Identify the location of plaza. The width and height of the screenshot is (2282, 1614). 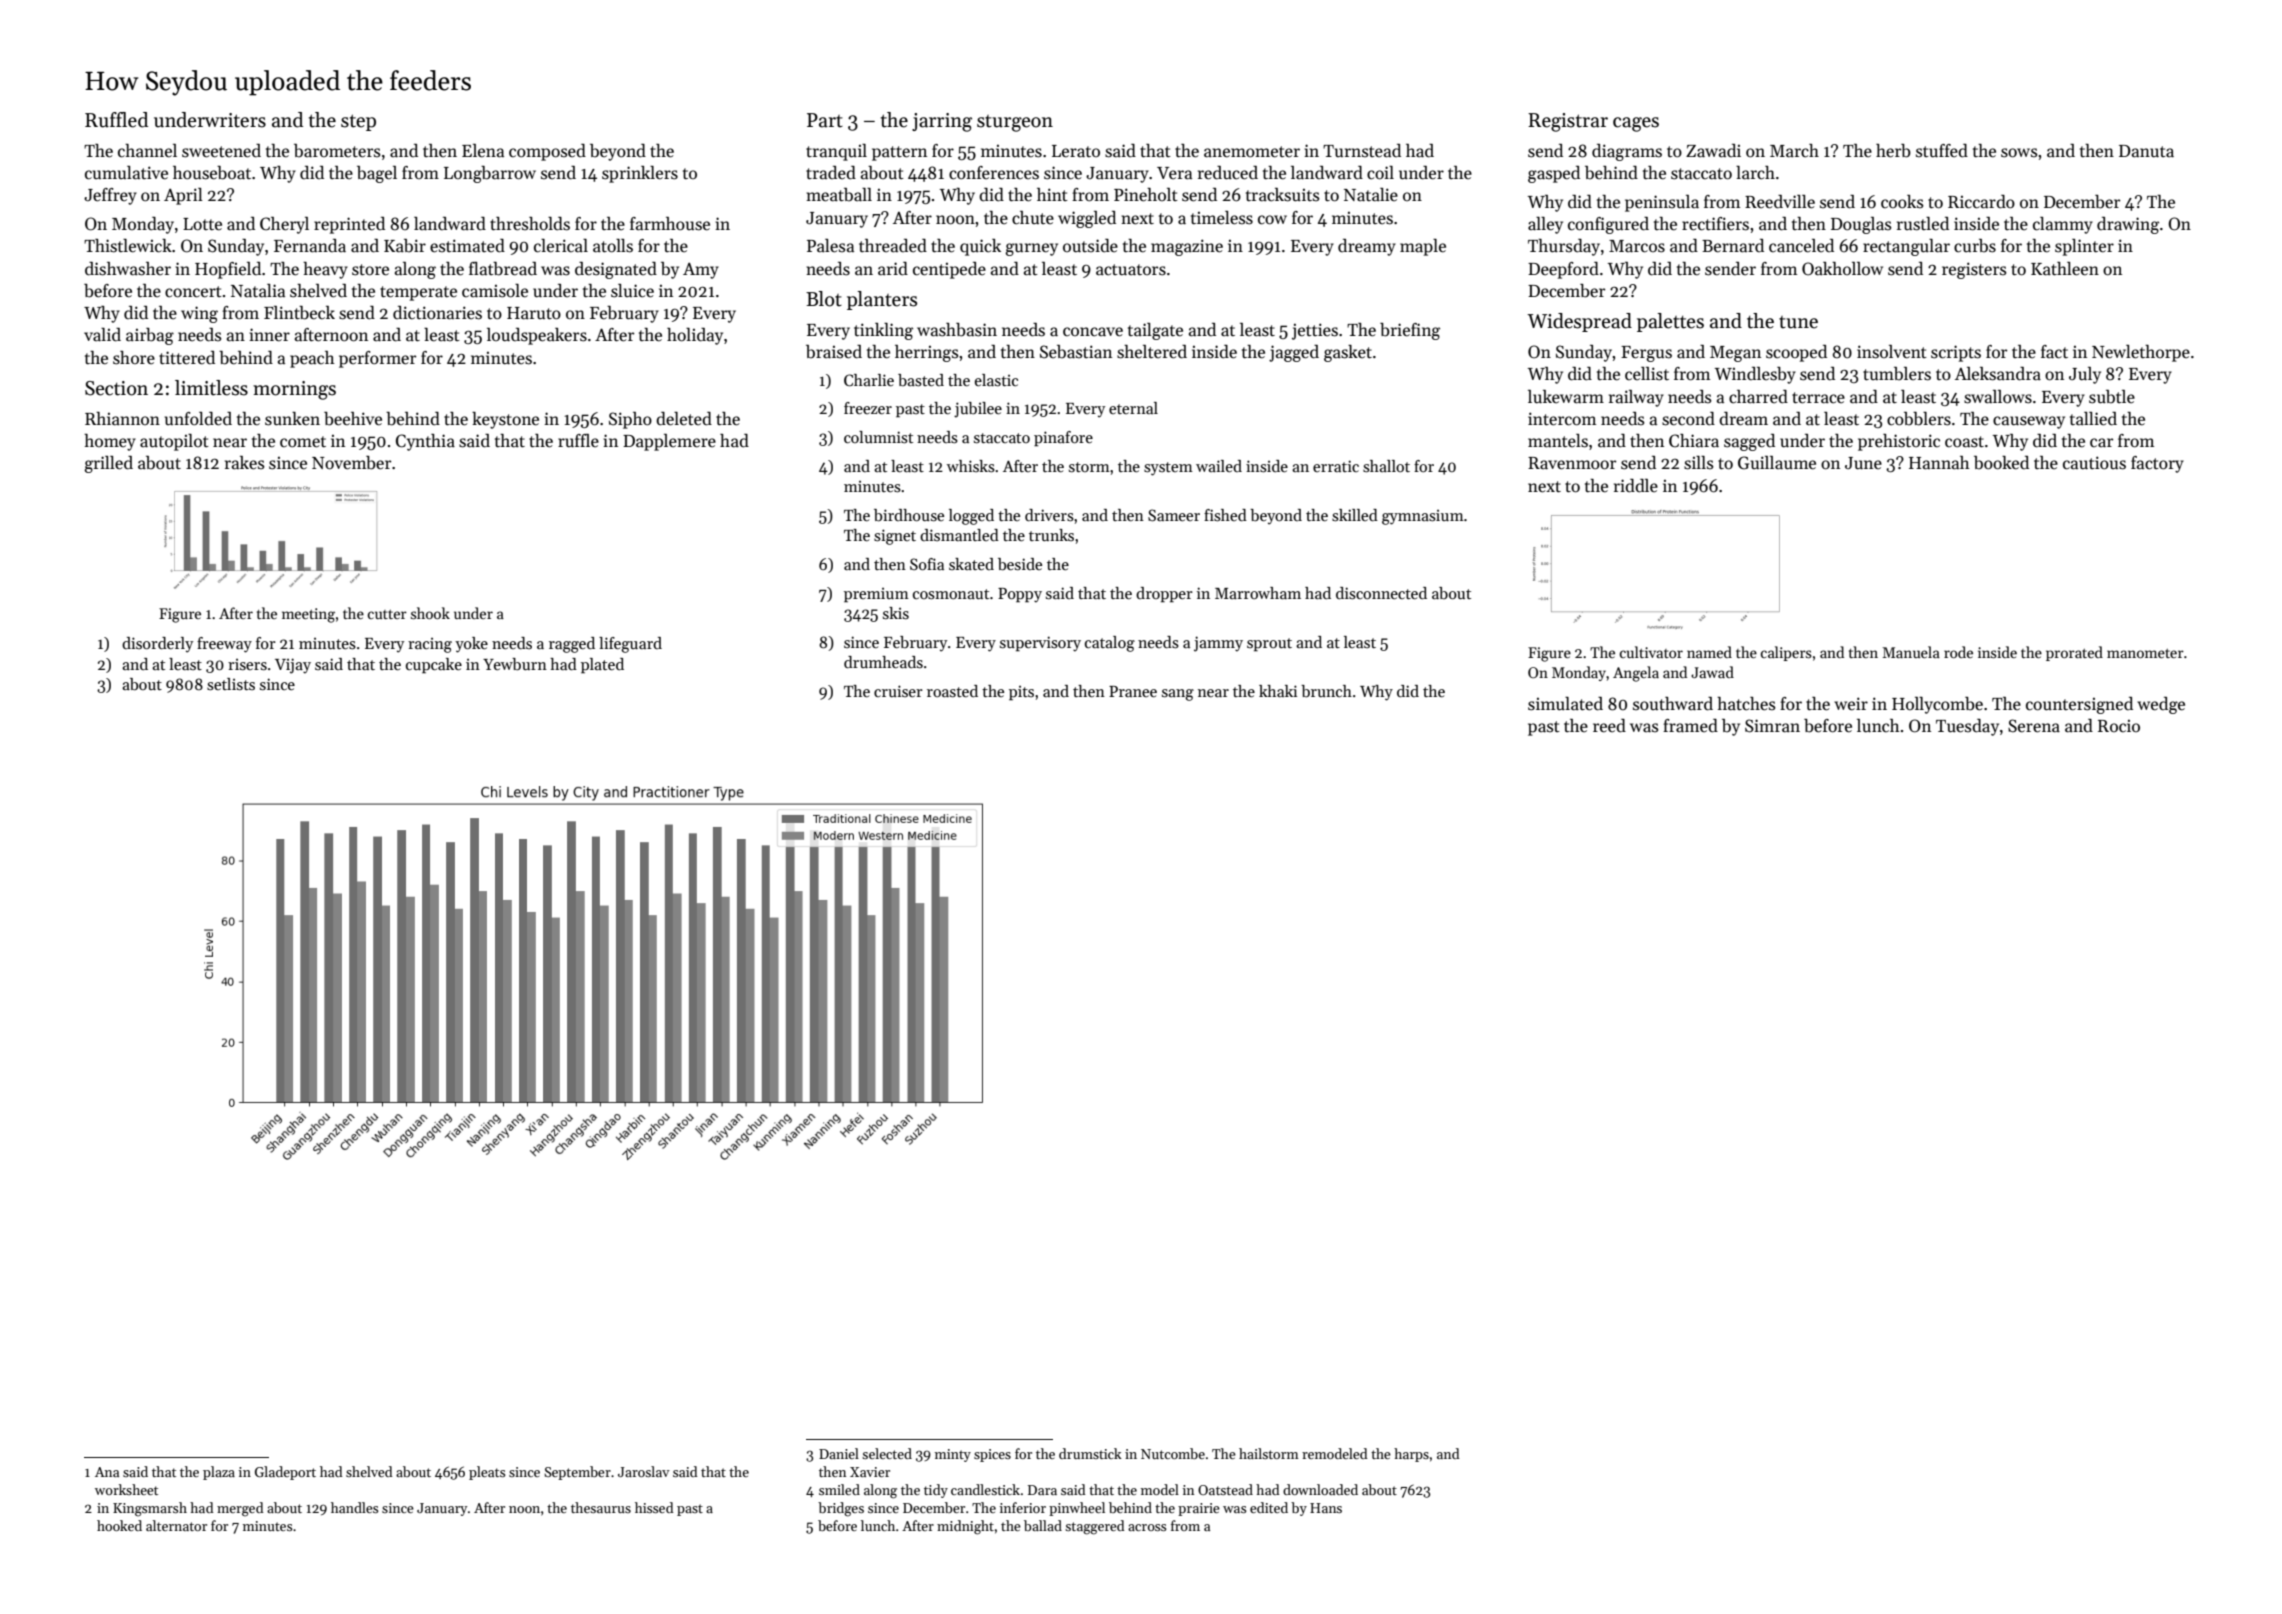
(219, 1473).
